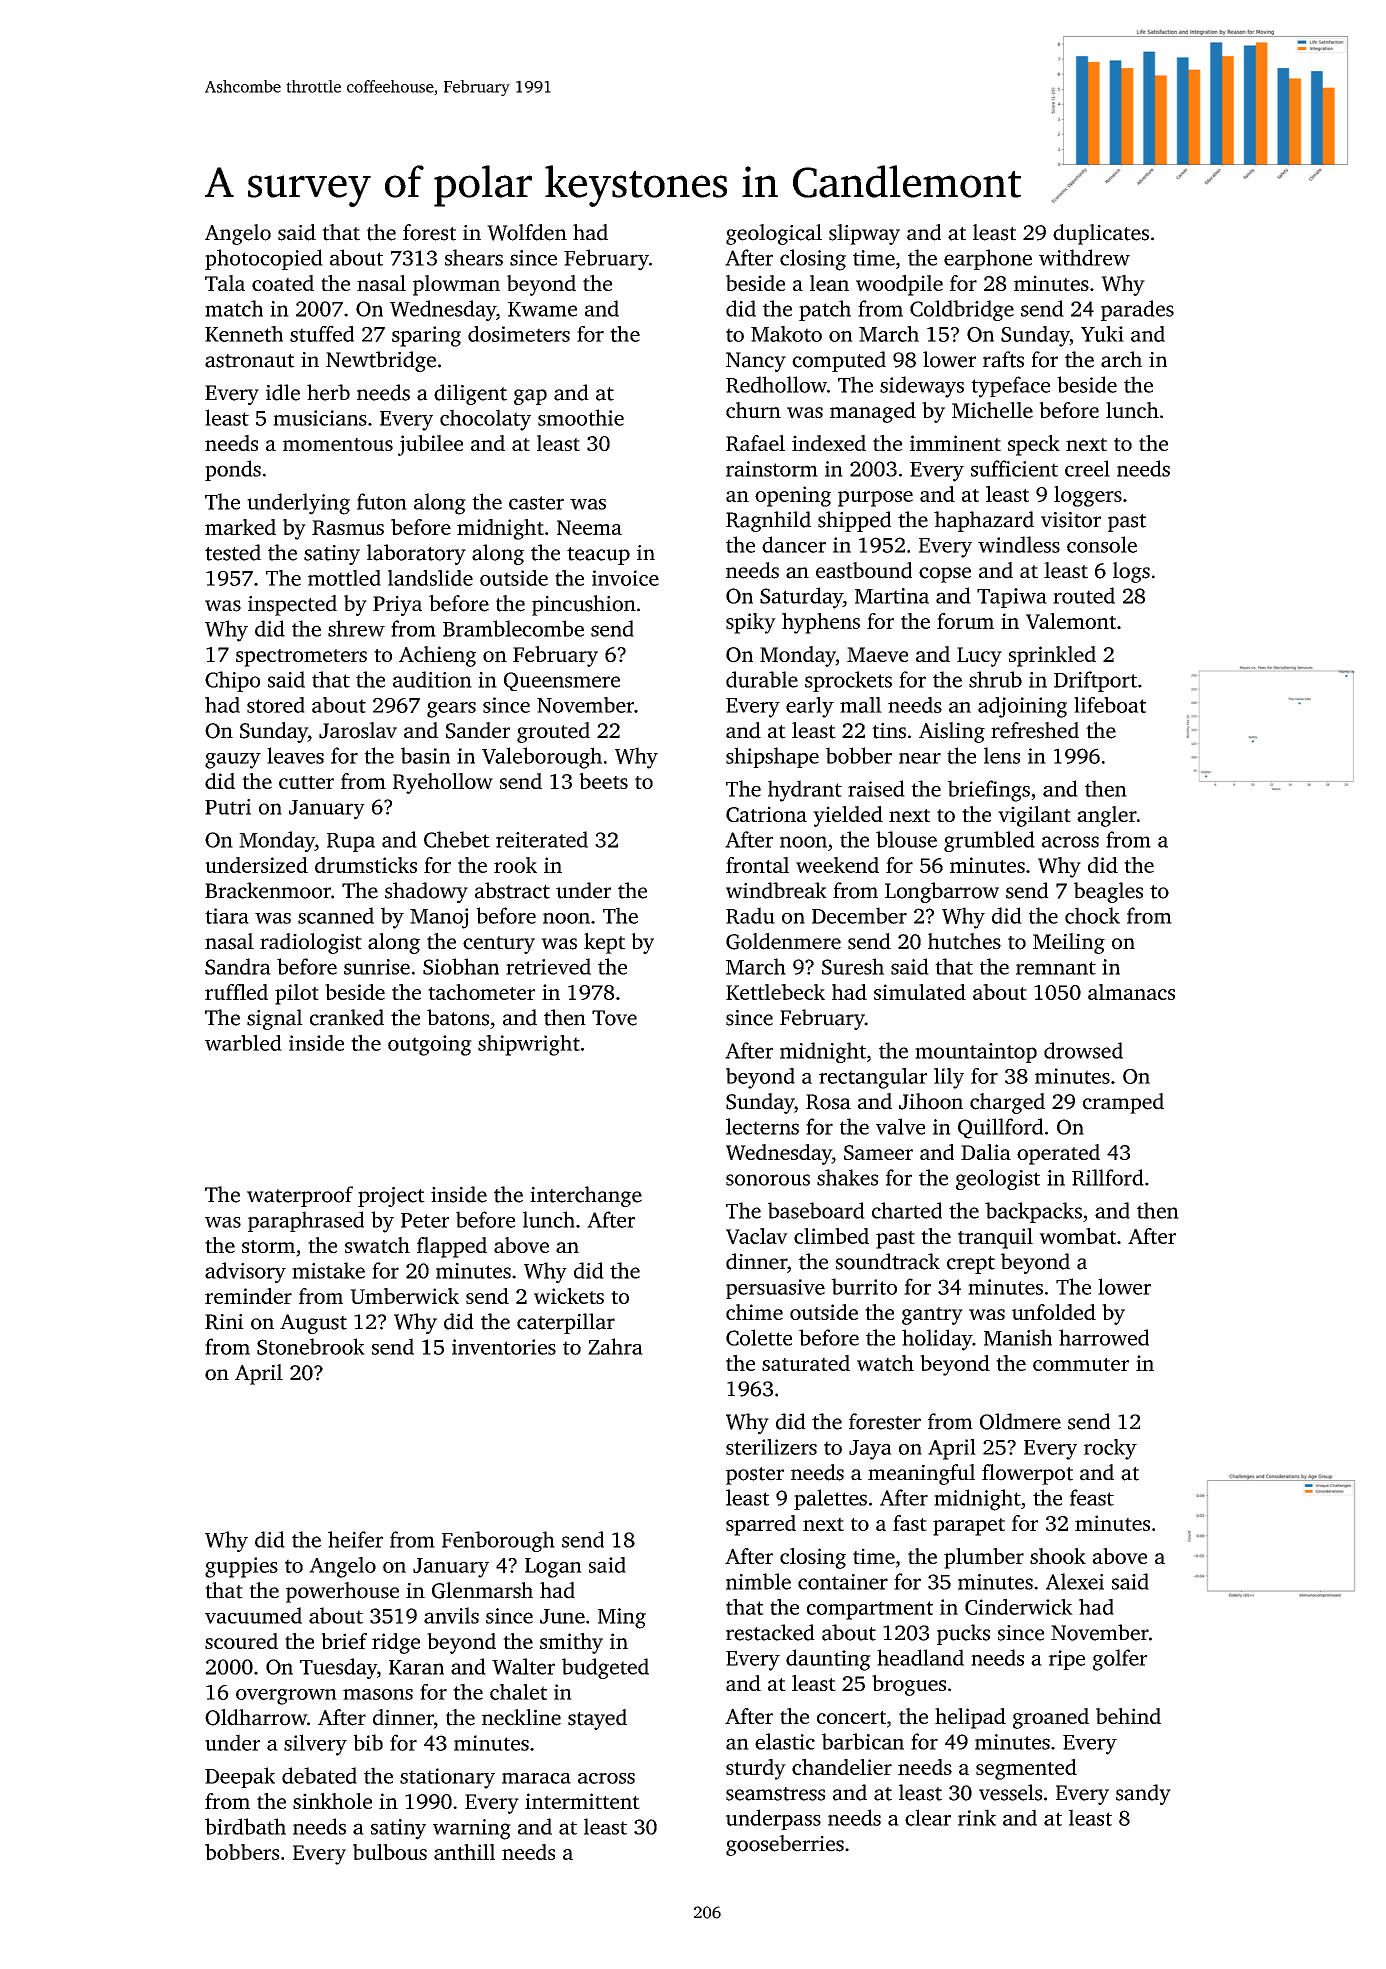  Describe the element at coordinates (283, 283) in the screenshot. I see `coated` at that location.
